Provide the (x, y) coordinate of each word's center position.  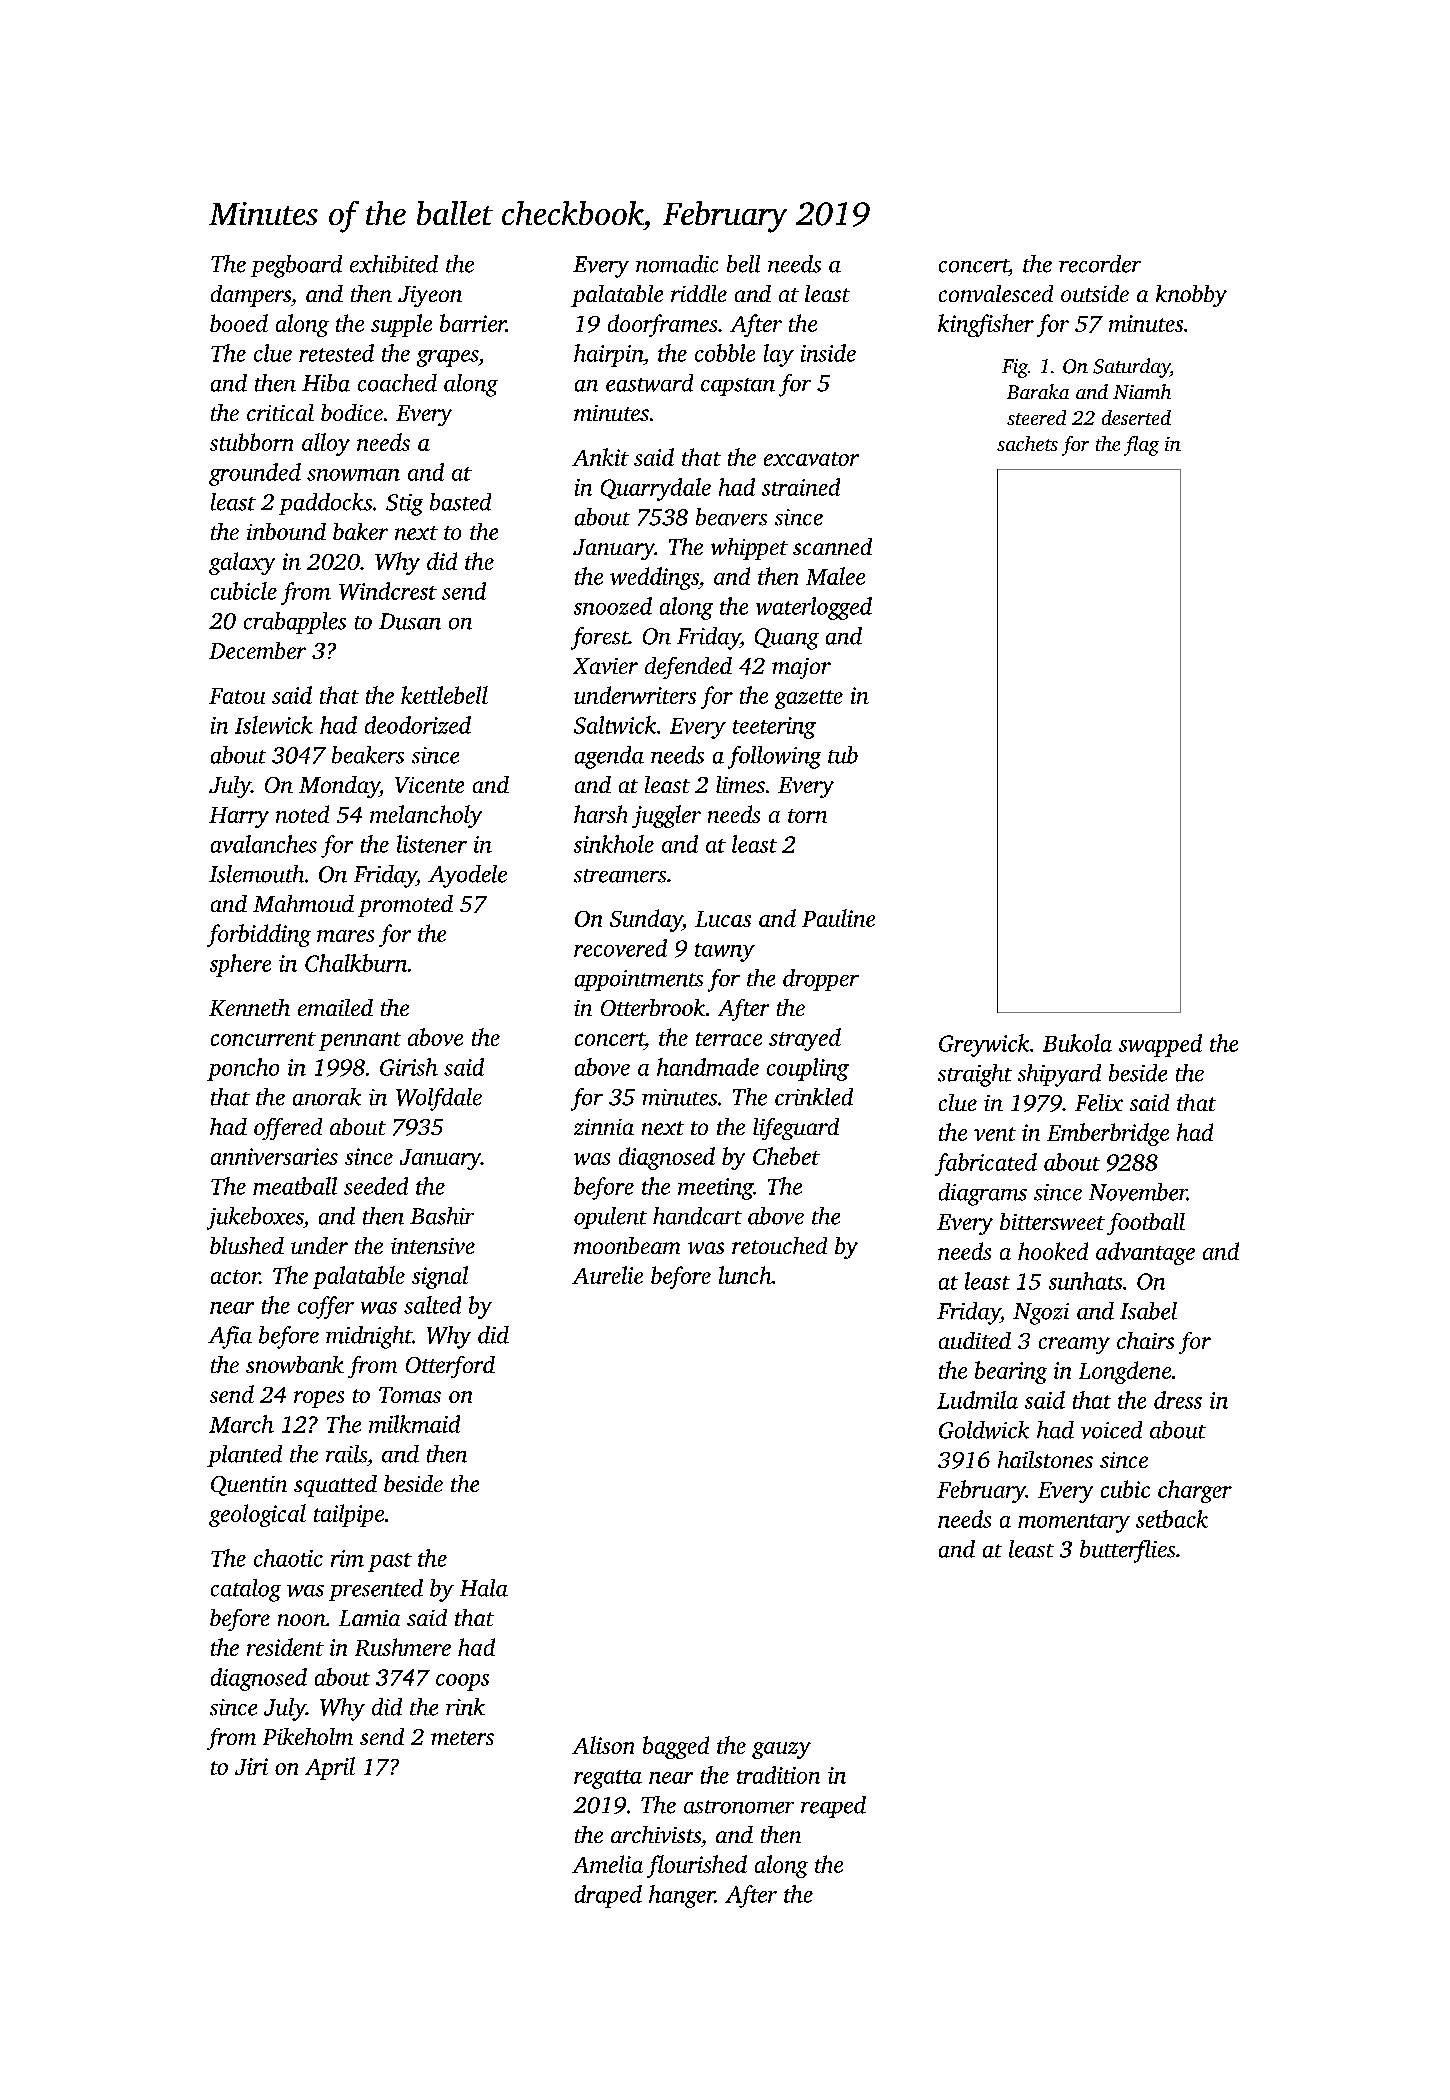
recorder (1100, 264)
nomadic (677, 264)
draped (608, 1896)
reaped (833, 1807)
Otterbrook (653, 1007)
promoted (405, 906)
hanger (682, 1896)
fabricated (986, 1164)
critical (280, 412)
